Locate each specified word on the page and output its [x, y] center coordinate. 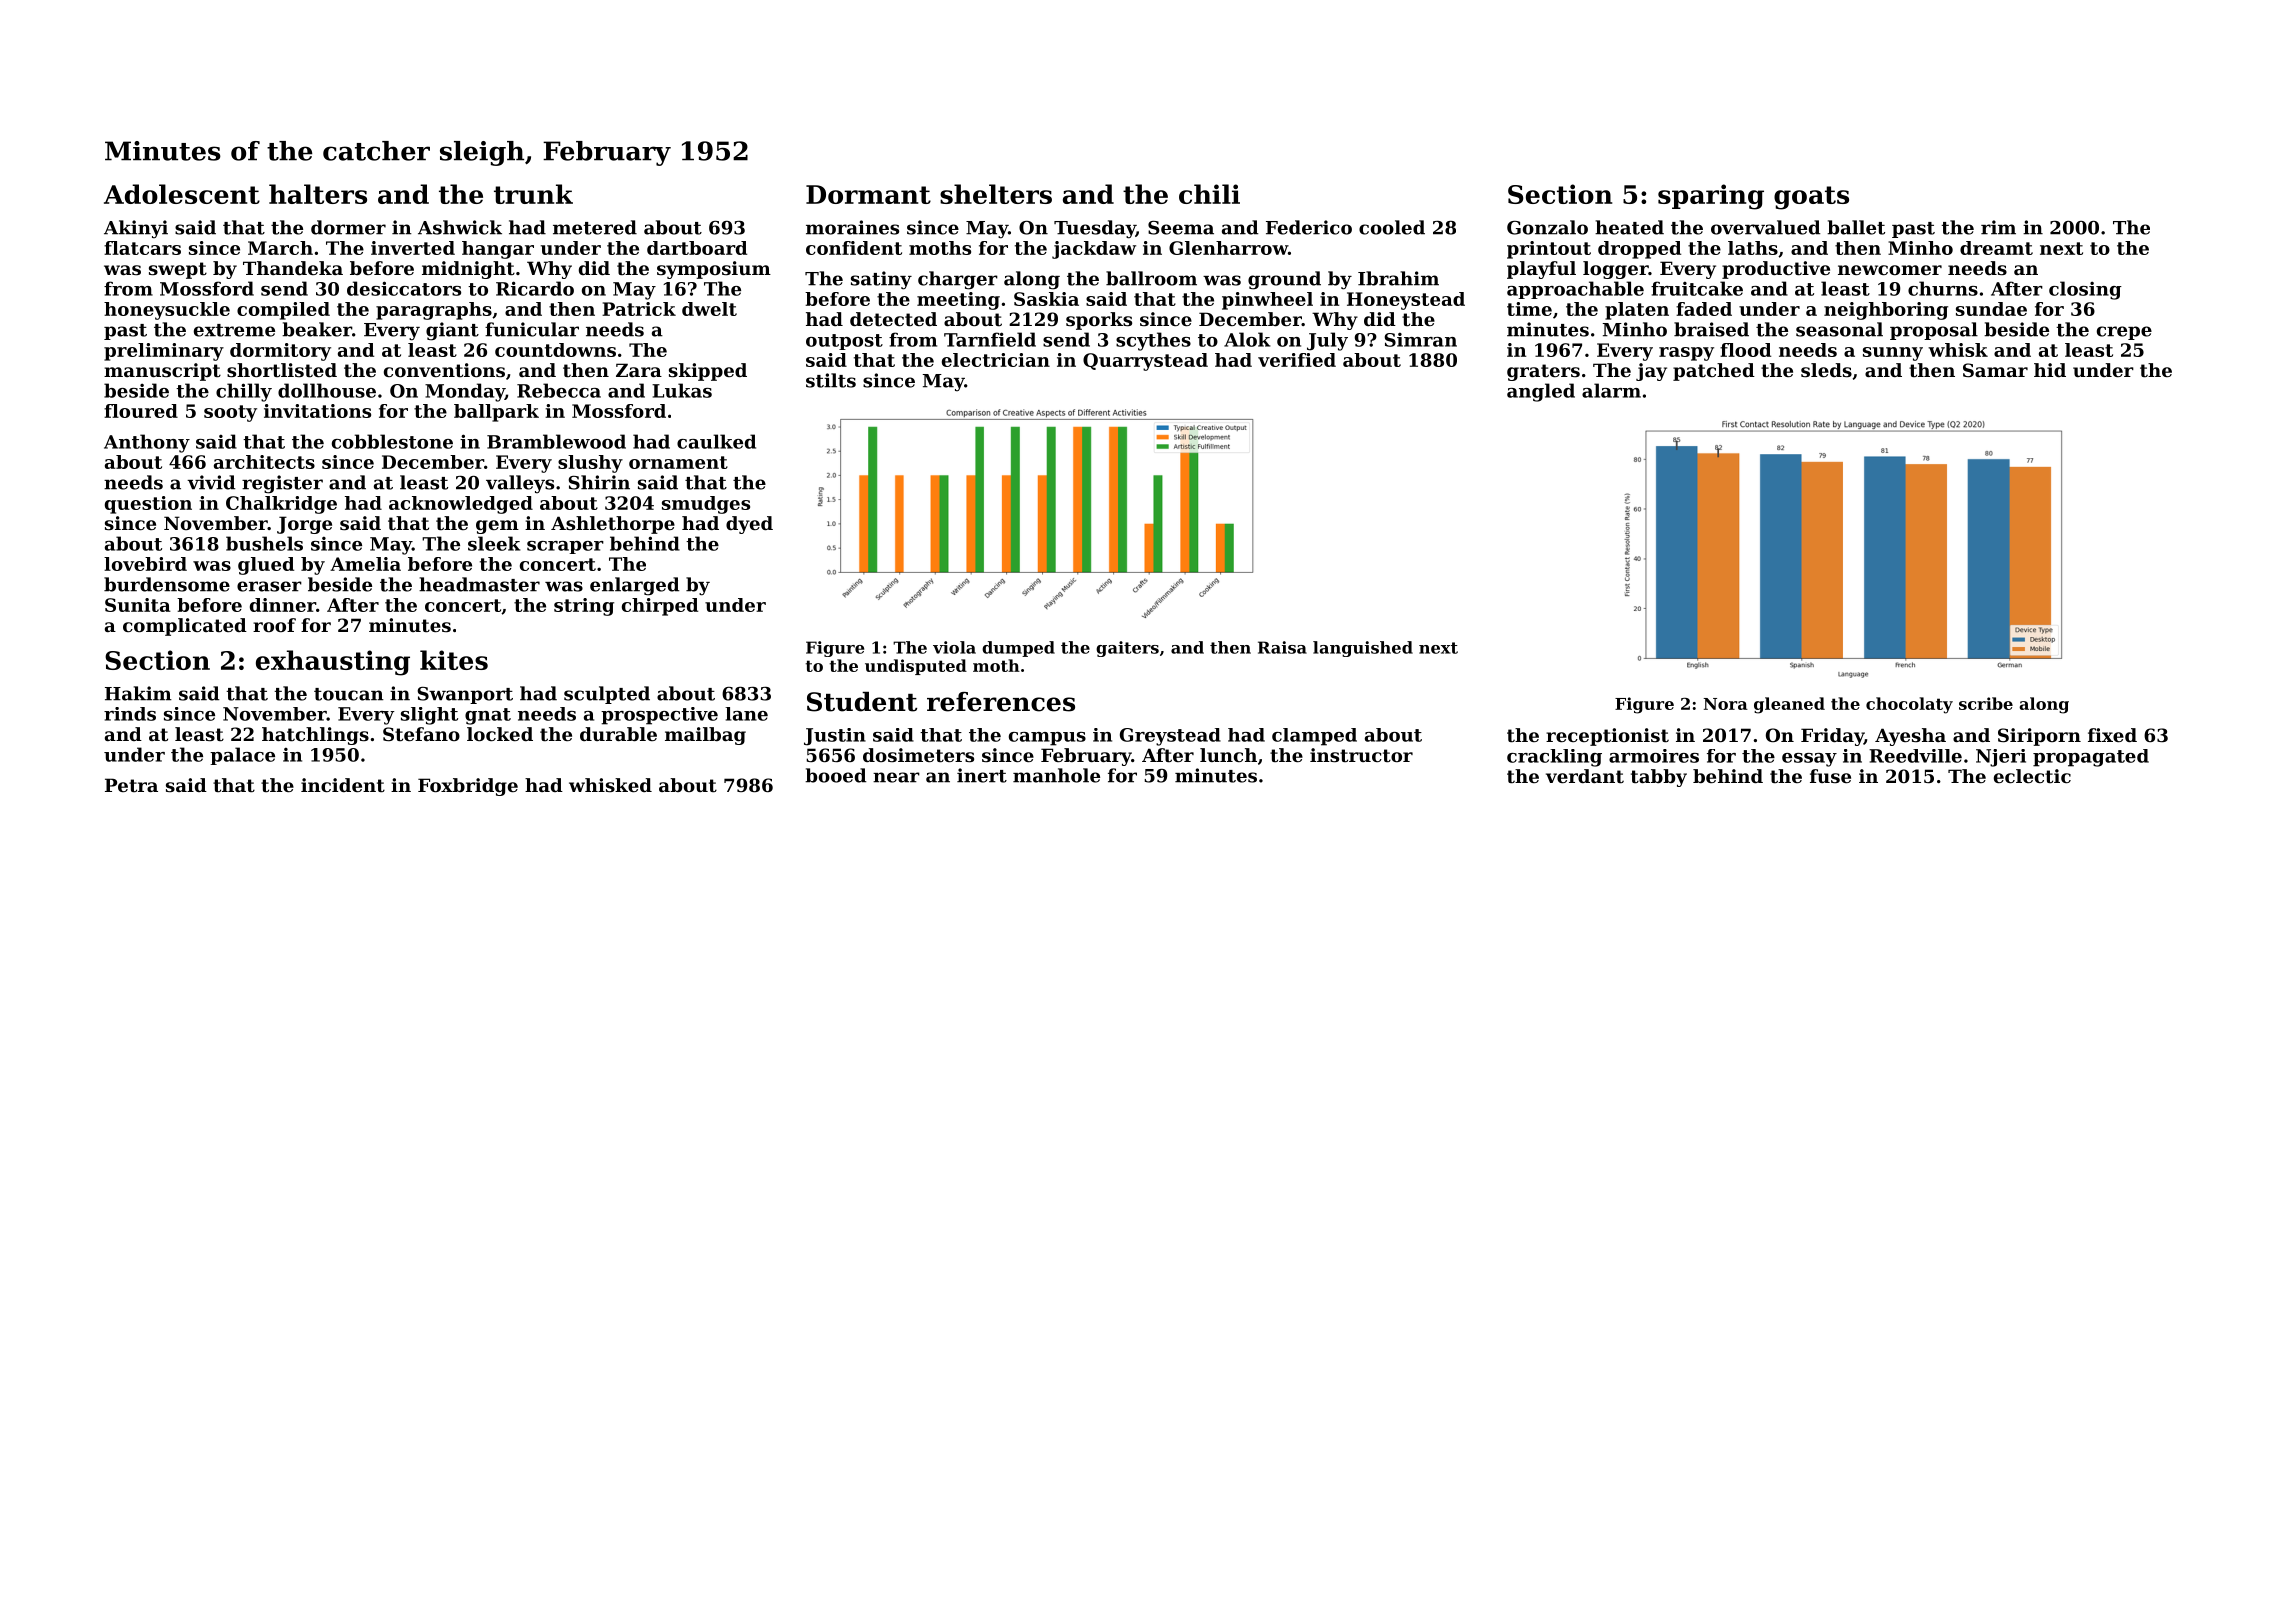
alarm [1611, 390]
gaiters [1127, 649]
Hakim [138, 693]
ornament [678, 462]
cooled [1392, 227]
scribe [1986, 703]
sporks [1099, 321]
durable [618, 734]
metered [595, 227]
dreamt [1996, 248]
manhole [1056, 775]
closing [2085, 290]
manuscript [162, 372]
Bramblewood [556, 441]
